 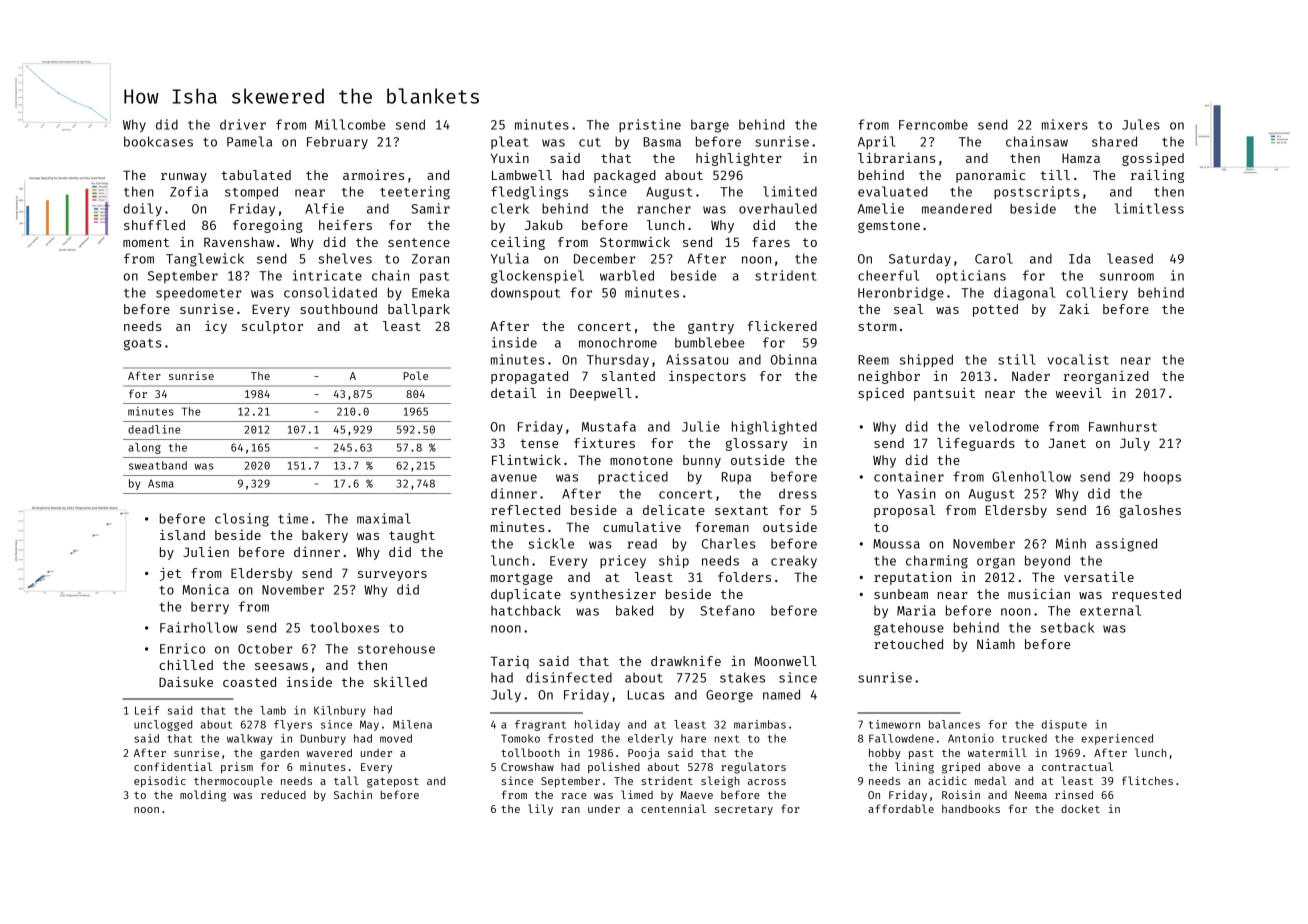 What do you see at coordinates (514, 478) in the image?
I see `avenue` at bounding box center [514, 478].
